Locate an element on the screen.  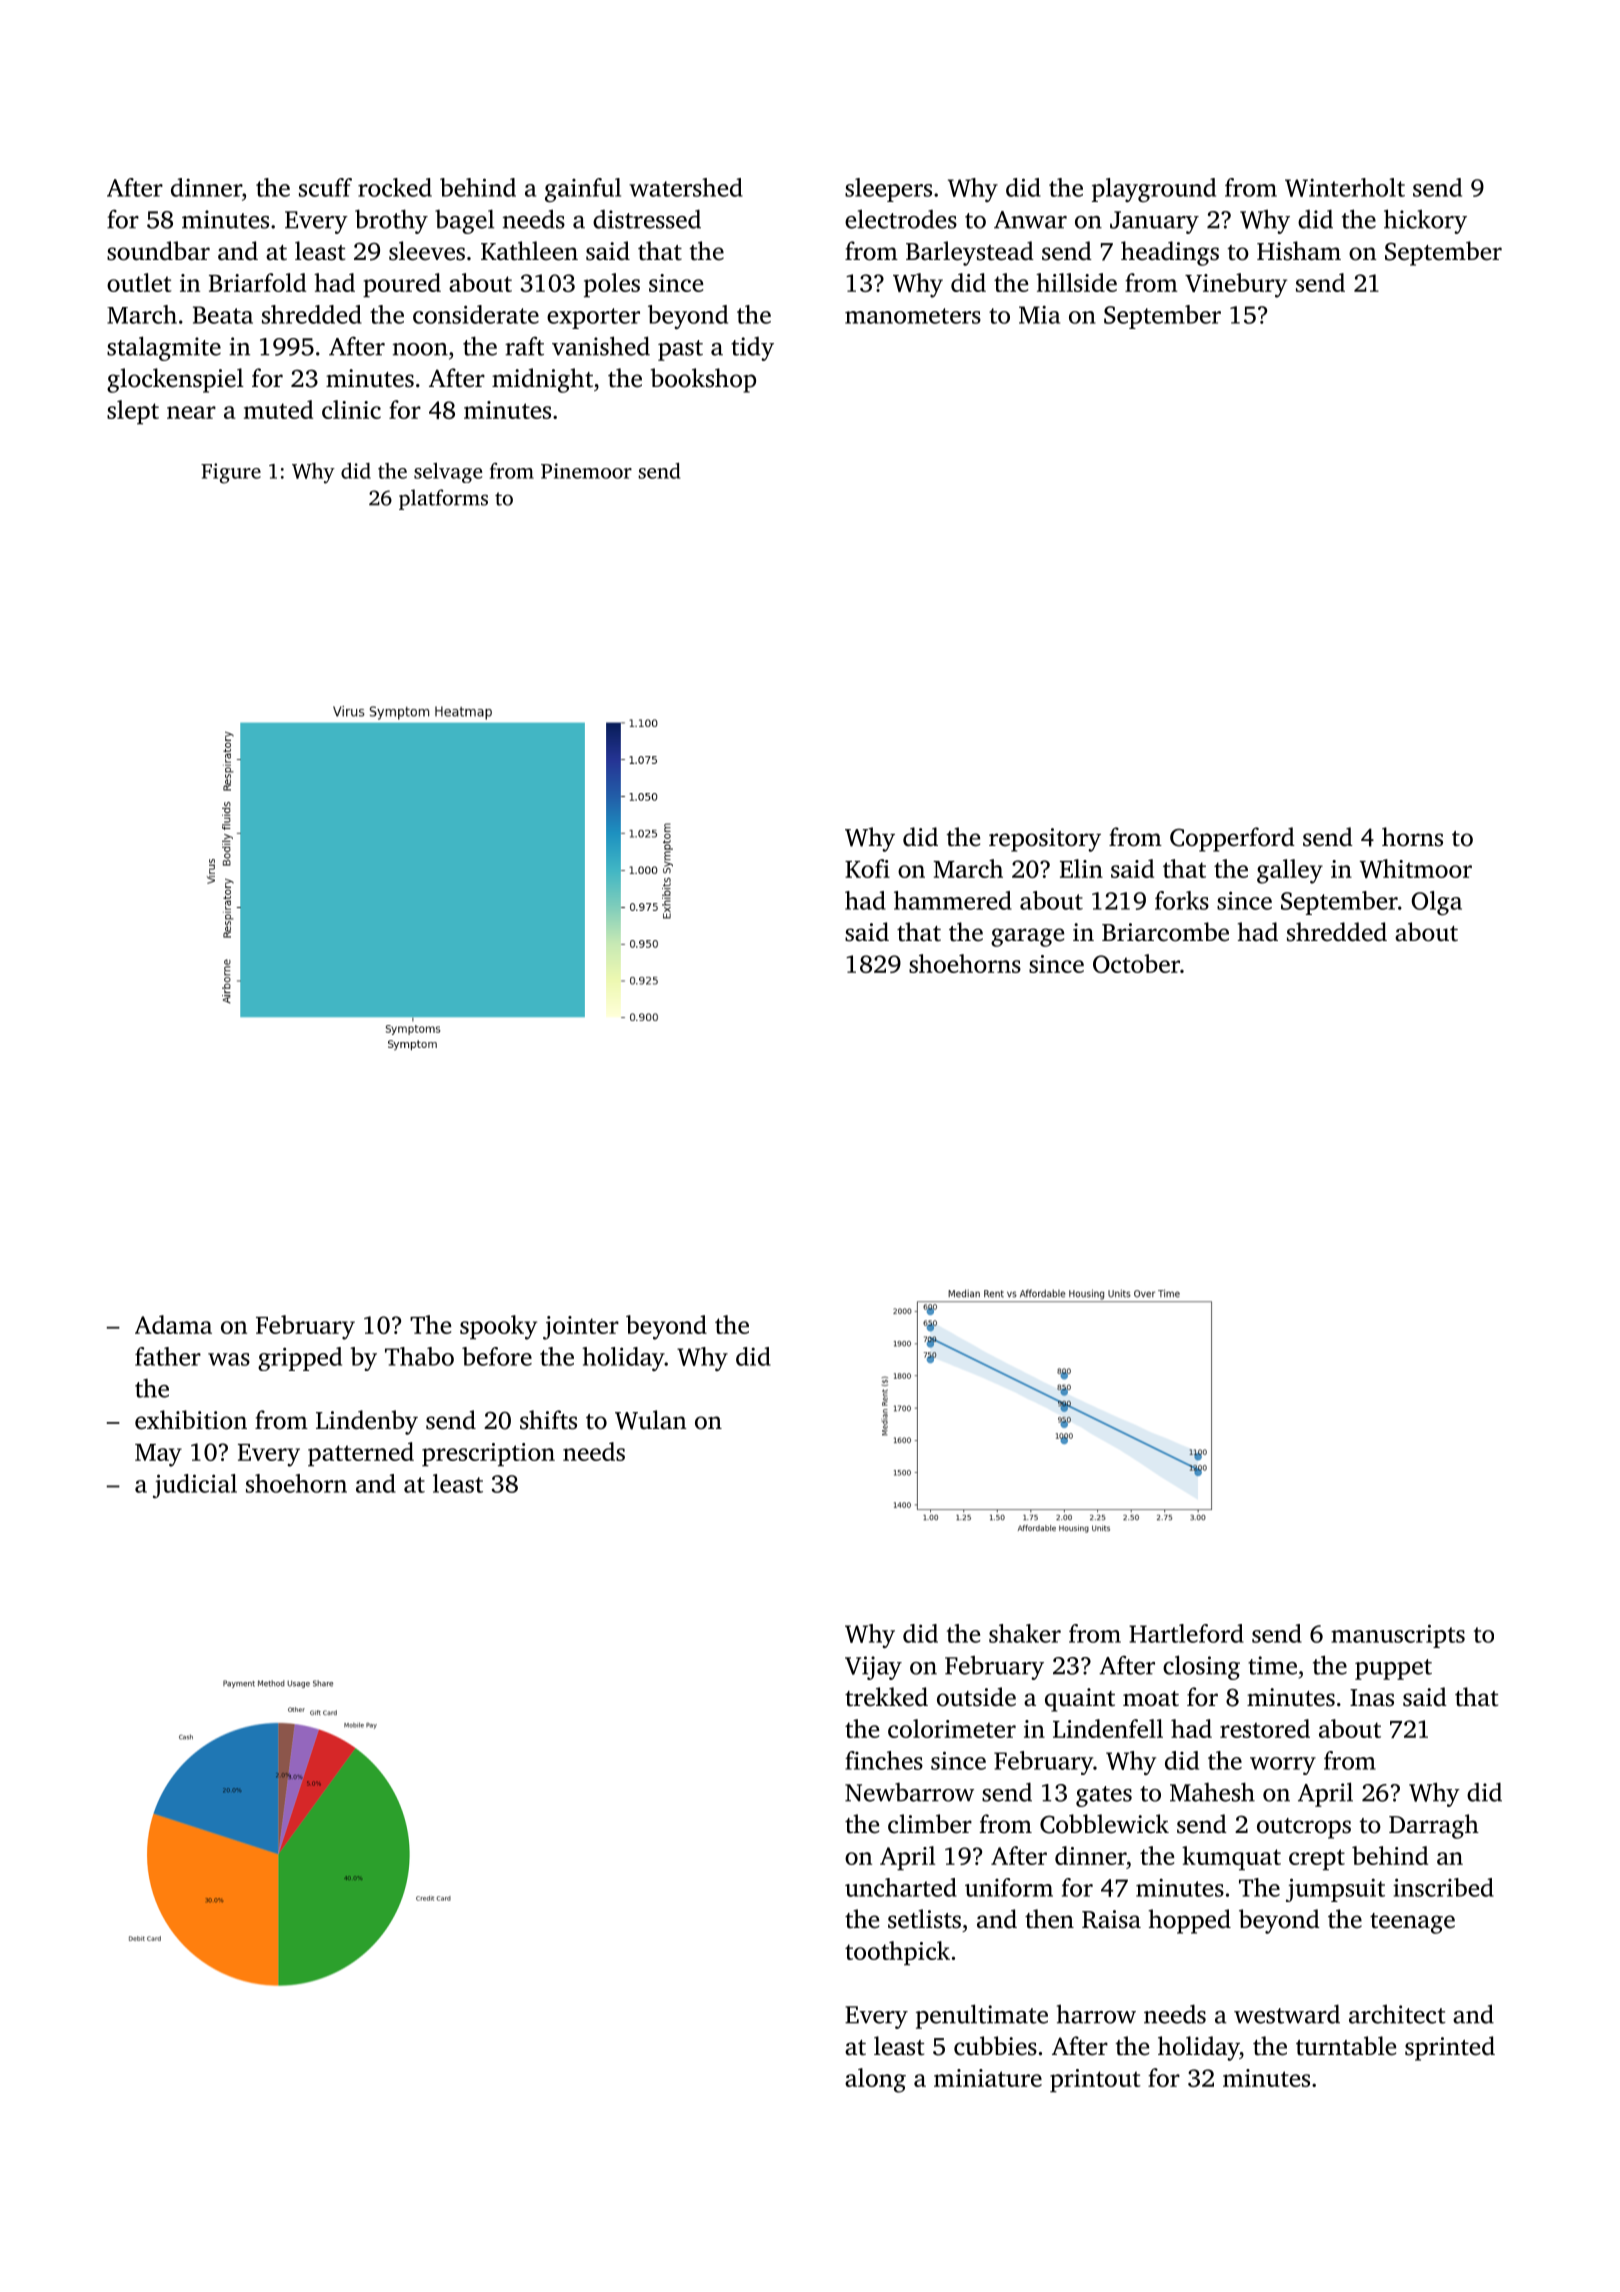
Kofi is located at coordinates (867, 868).
